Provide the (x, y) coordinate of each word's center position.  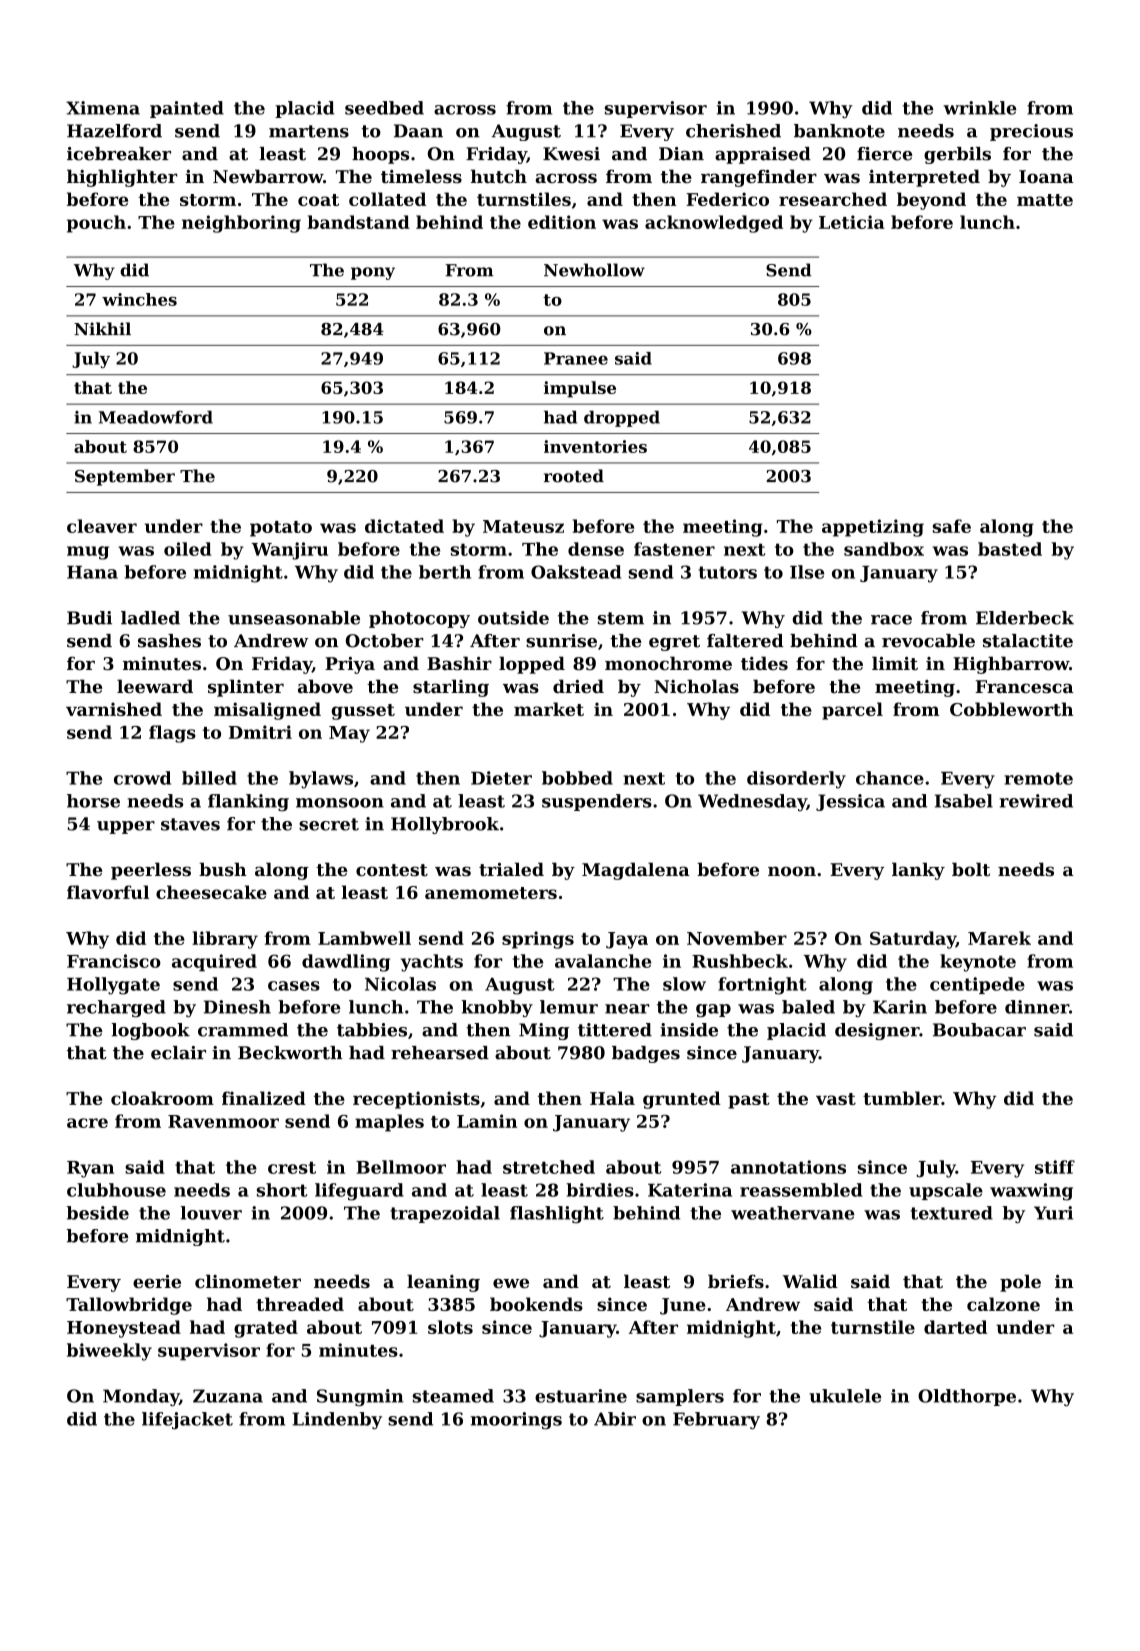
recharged (116, 1008)
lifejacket (187, 1420)
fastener (674, 549)
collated (387, 199)
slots (450, 1327)
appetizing (873, 528)
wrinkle (979, 108)
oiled (188, 549)
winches (139, 299)
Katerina (690, 1190)
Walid (810, 1281)
